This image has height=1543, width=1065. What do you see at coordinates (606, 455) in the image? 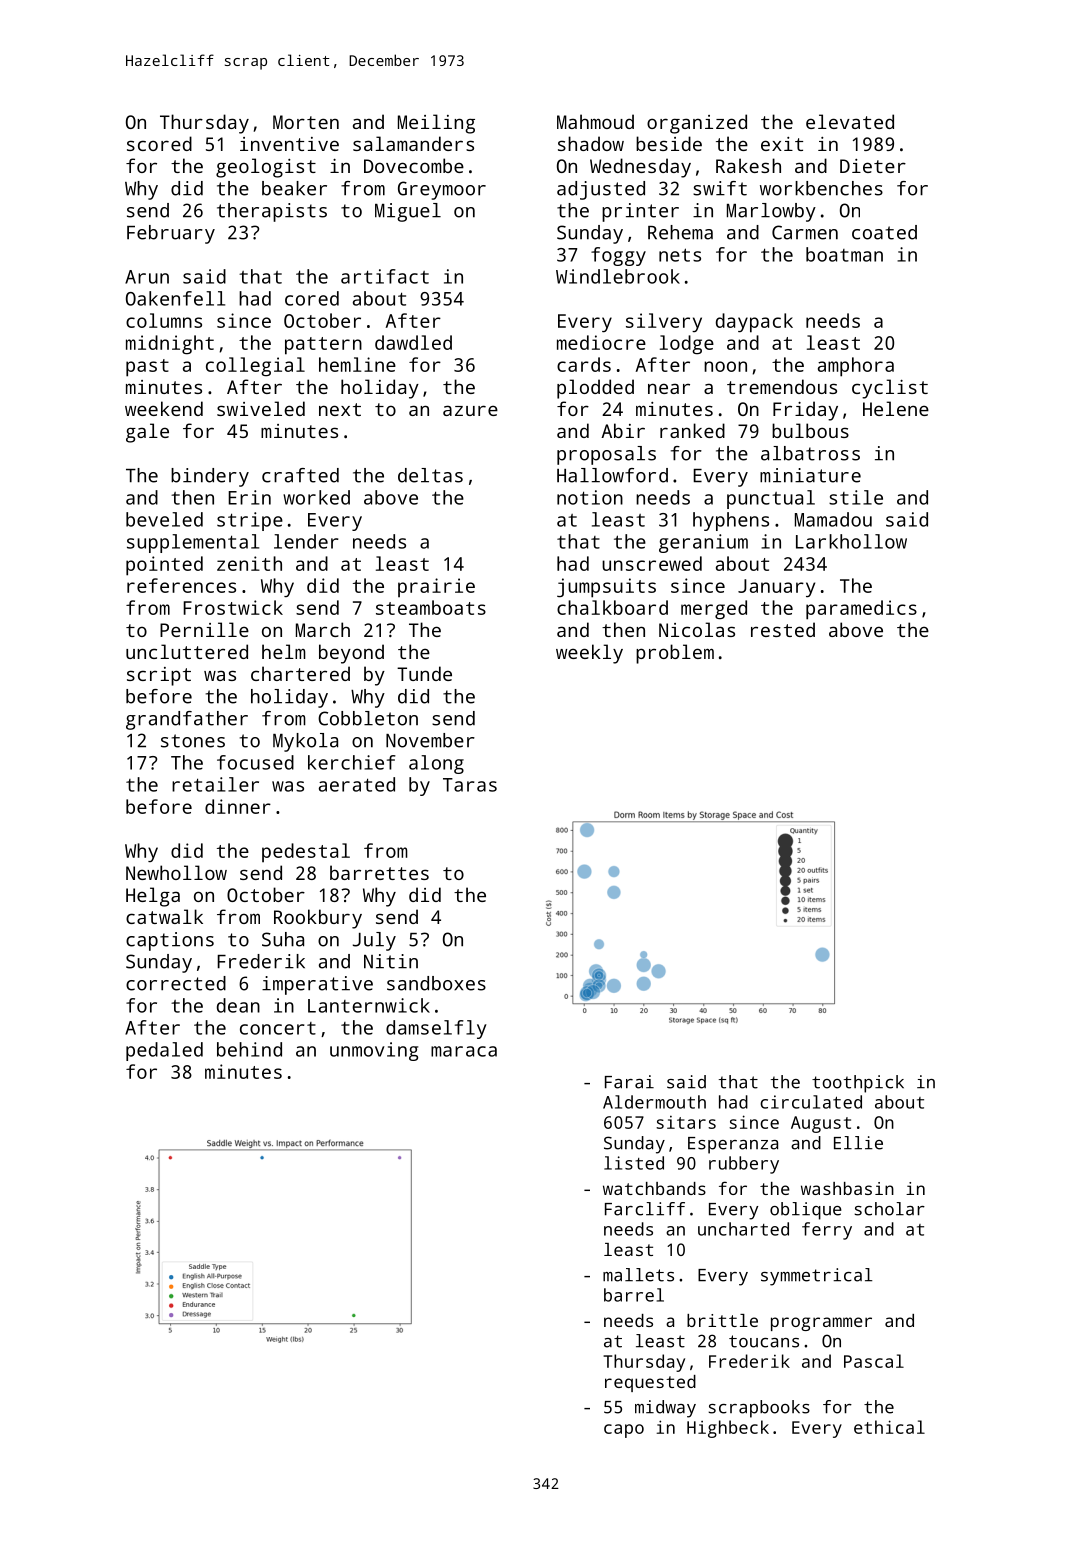
I see `proposals` at bounding box center [606, 455].
